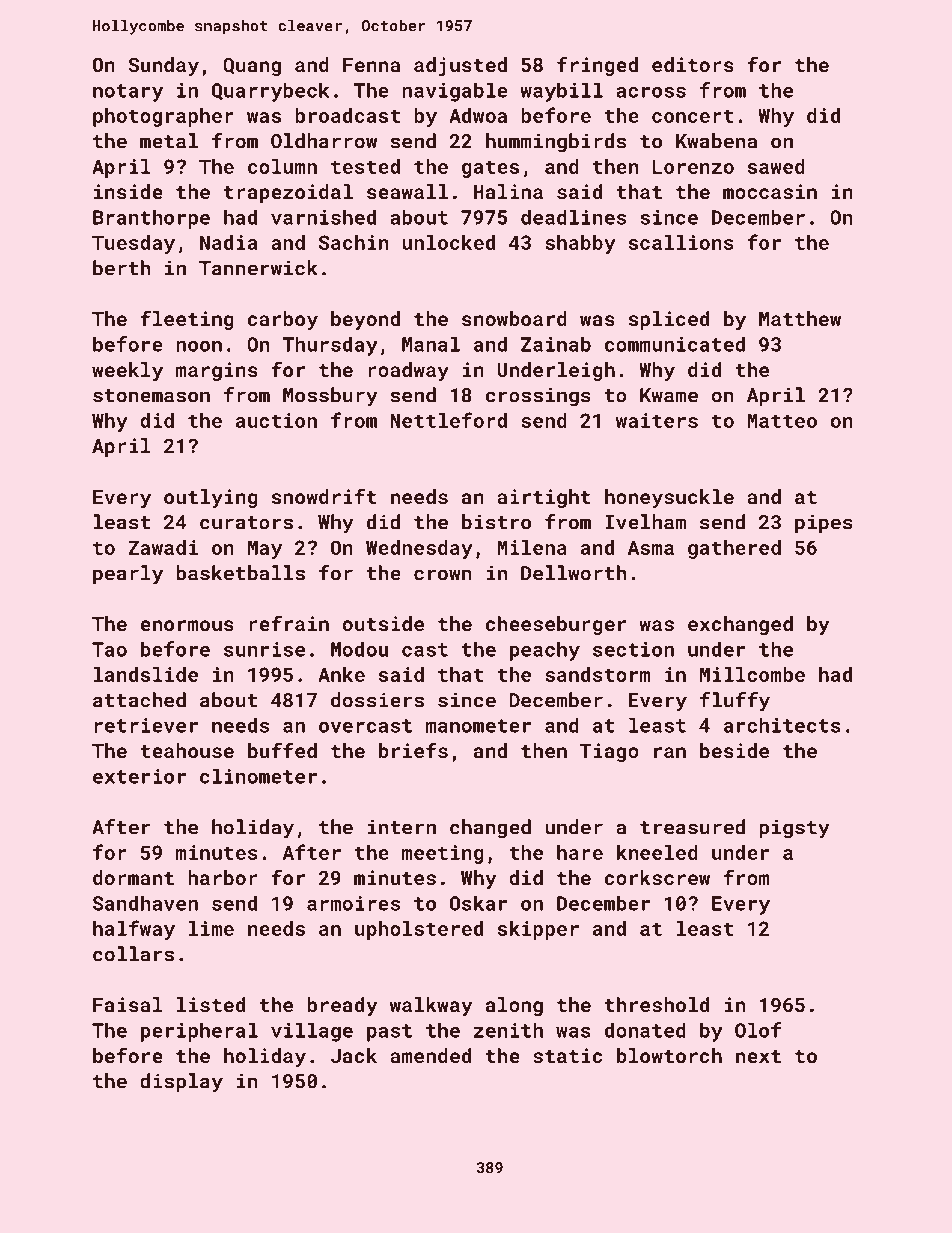  I want to click on Lorenzo, so click(693, 166).
